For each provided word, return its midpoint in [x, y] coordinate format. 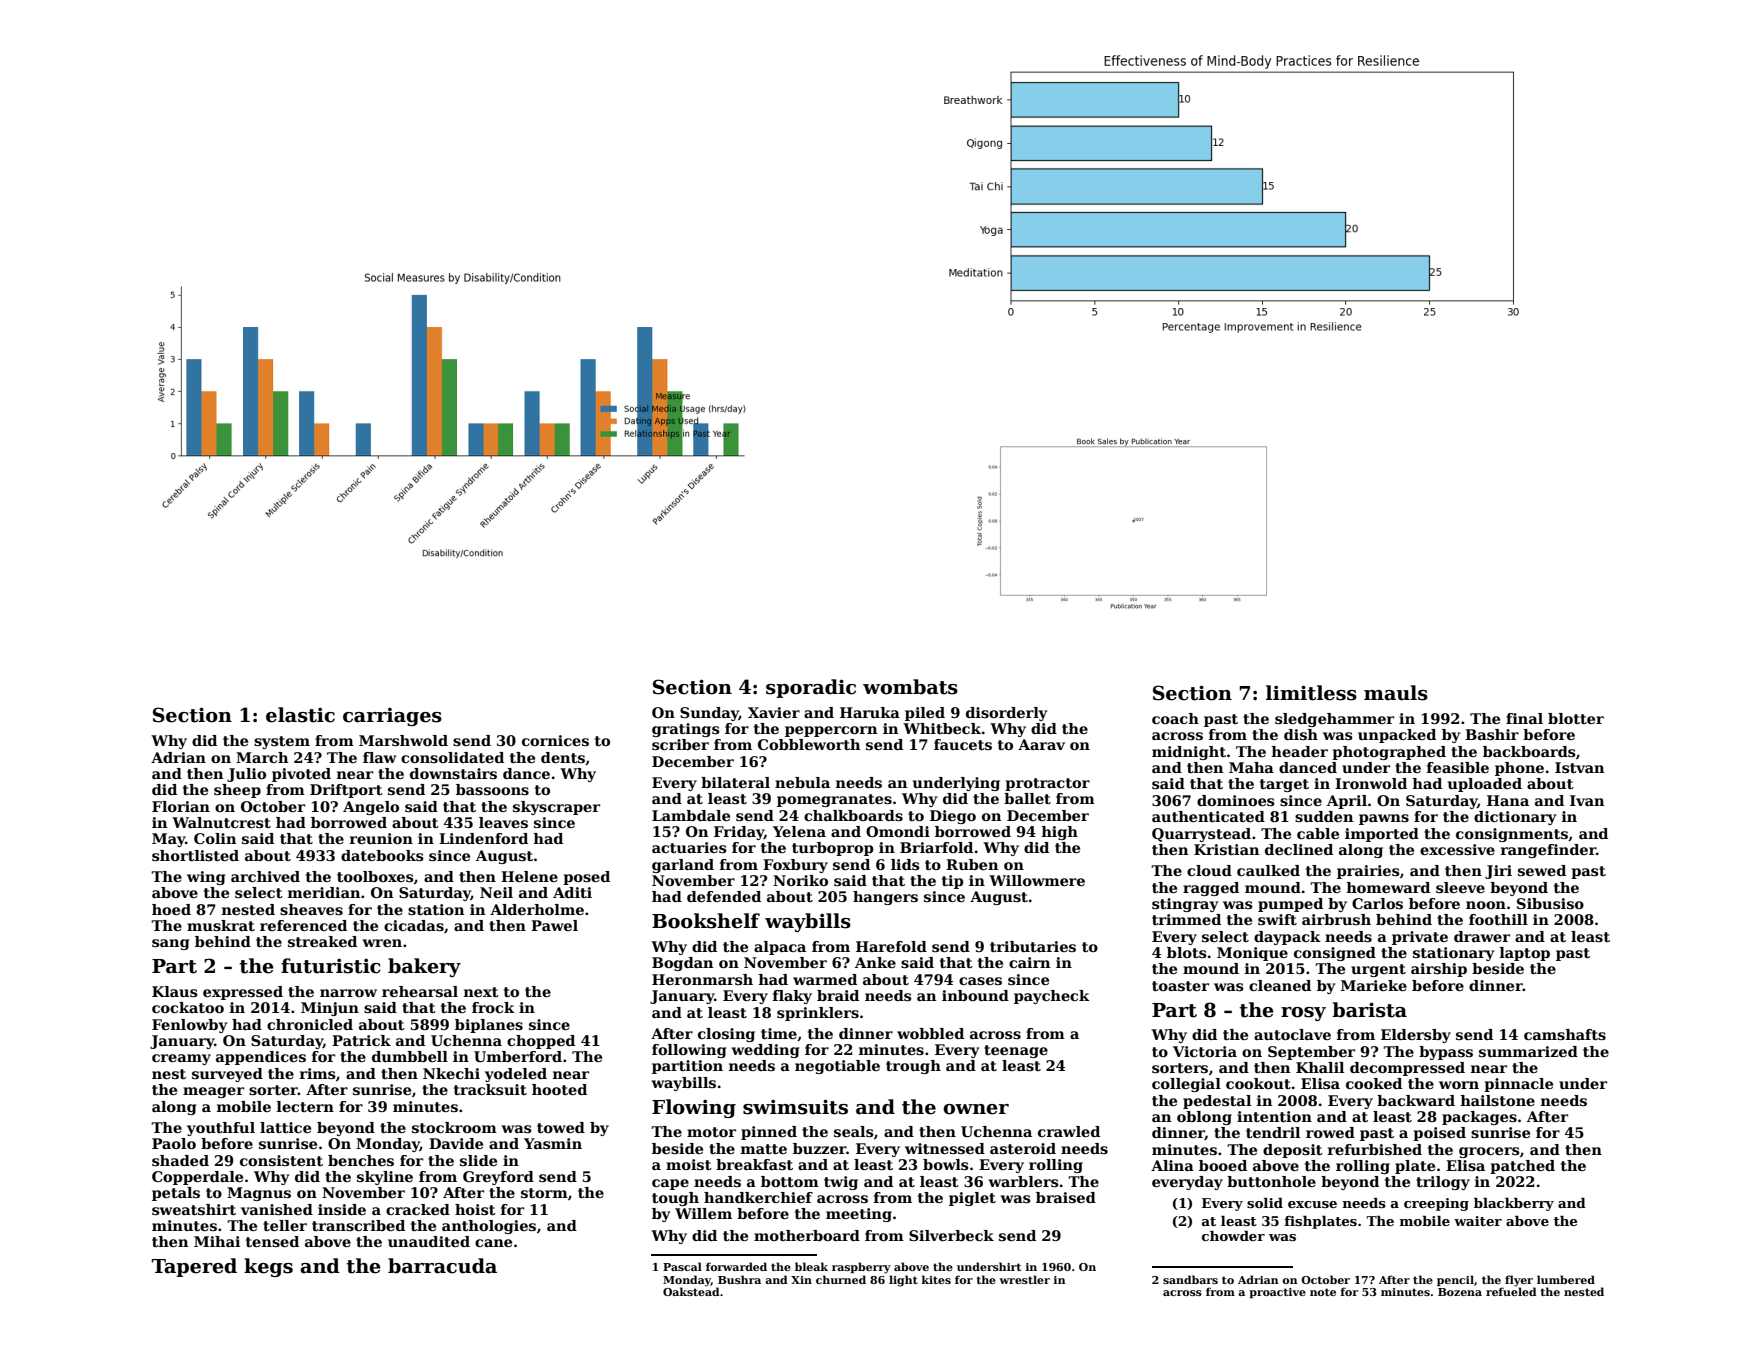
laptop [1525, 954]
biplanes [489, 1026]
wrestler [1024, 1279]
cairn [1030, 962]
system [282, 742]
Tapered [194, 1267]
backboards [1529, 751]
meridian [324, 892]
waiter [1478, 1221]
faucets [963, 744]
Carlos [1377, 903]
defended [724, 896]
